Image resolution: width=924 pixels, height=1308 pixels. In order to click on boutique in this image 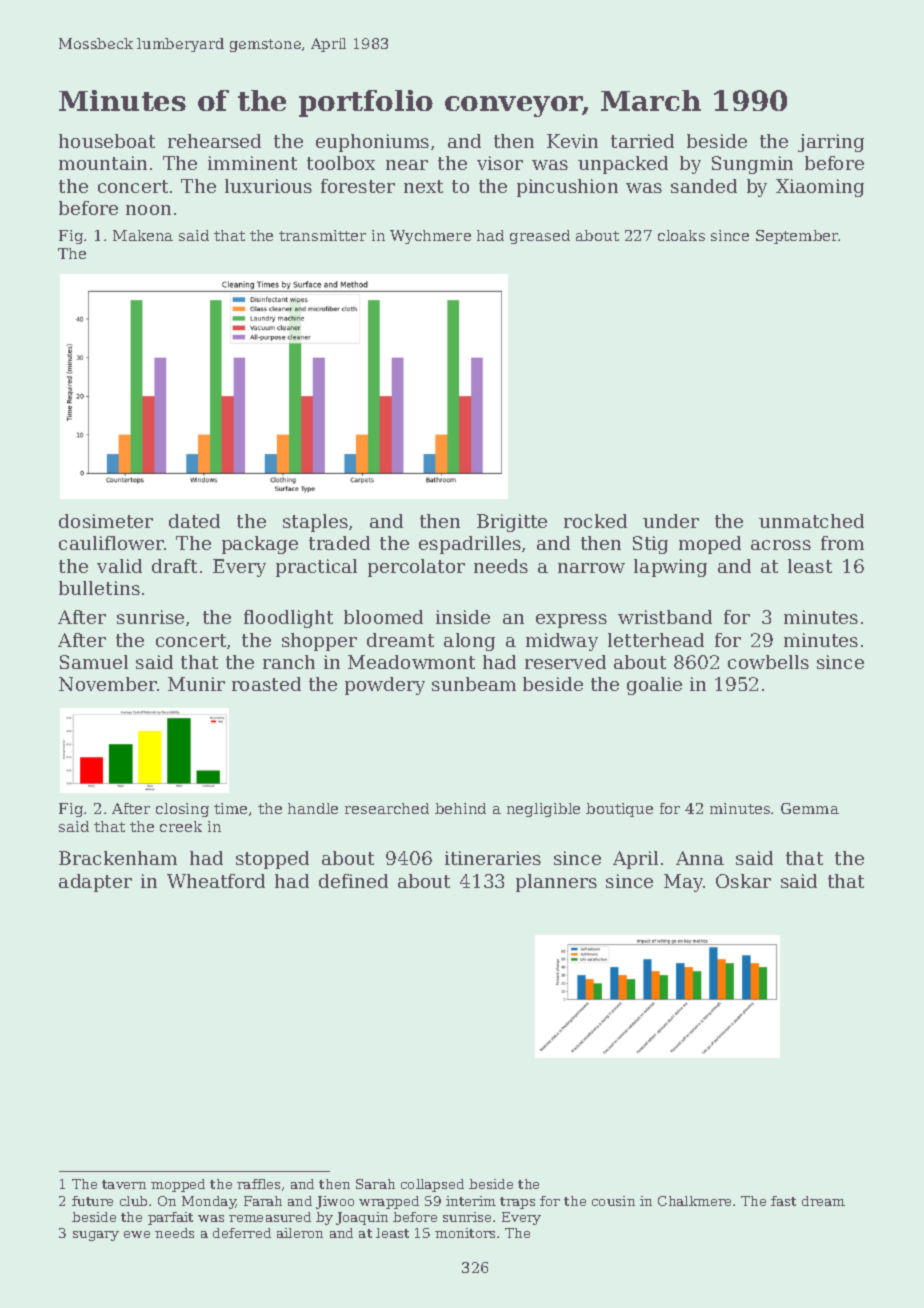, I will do `click(619, 810)`.
